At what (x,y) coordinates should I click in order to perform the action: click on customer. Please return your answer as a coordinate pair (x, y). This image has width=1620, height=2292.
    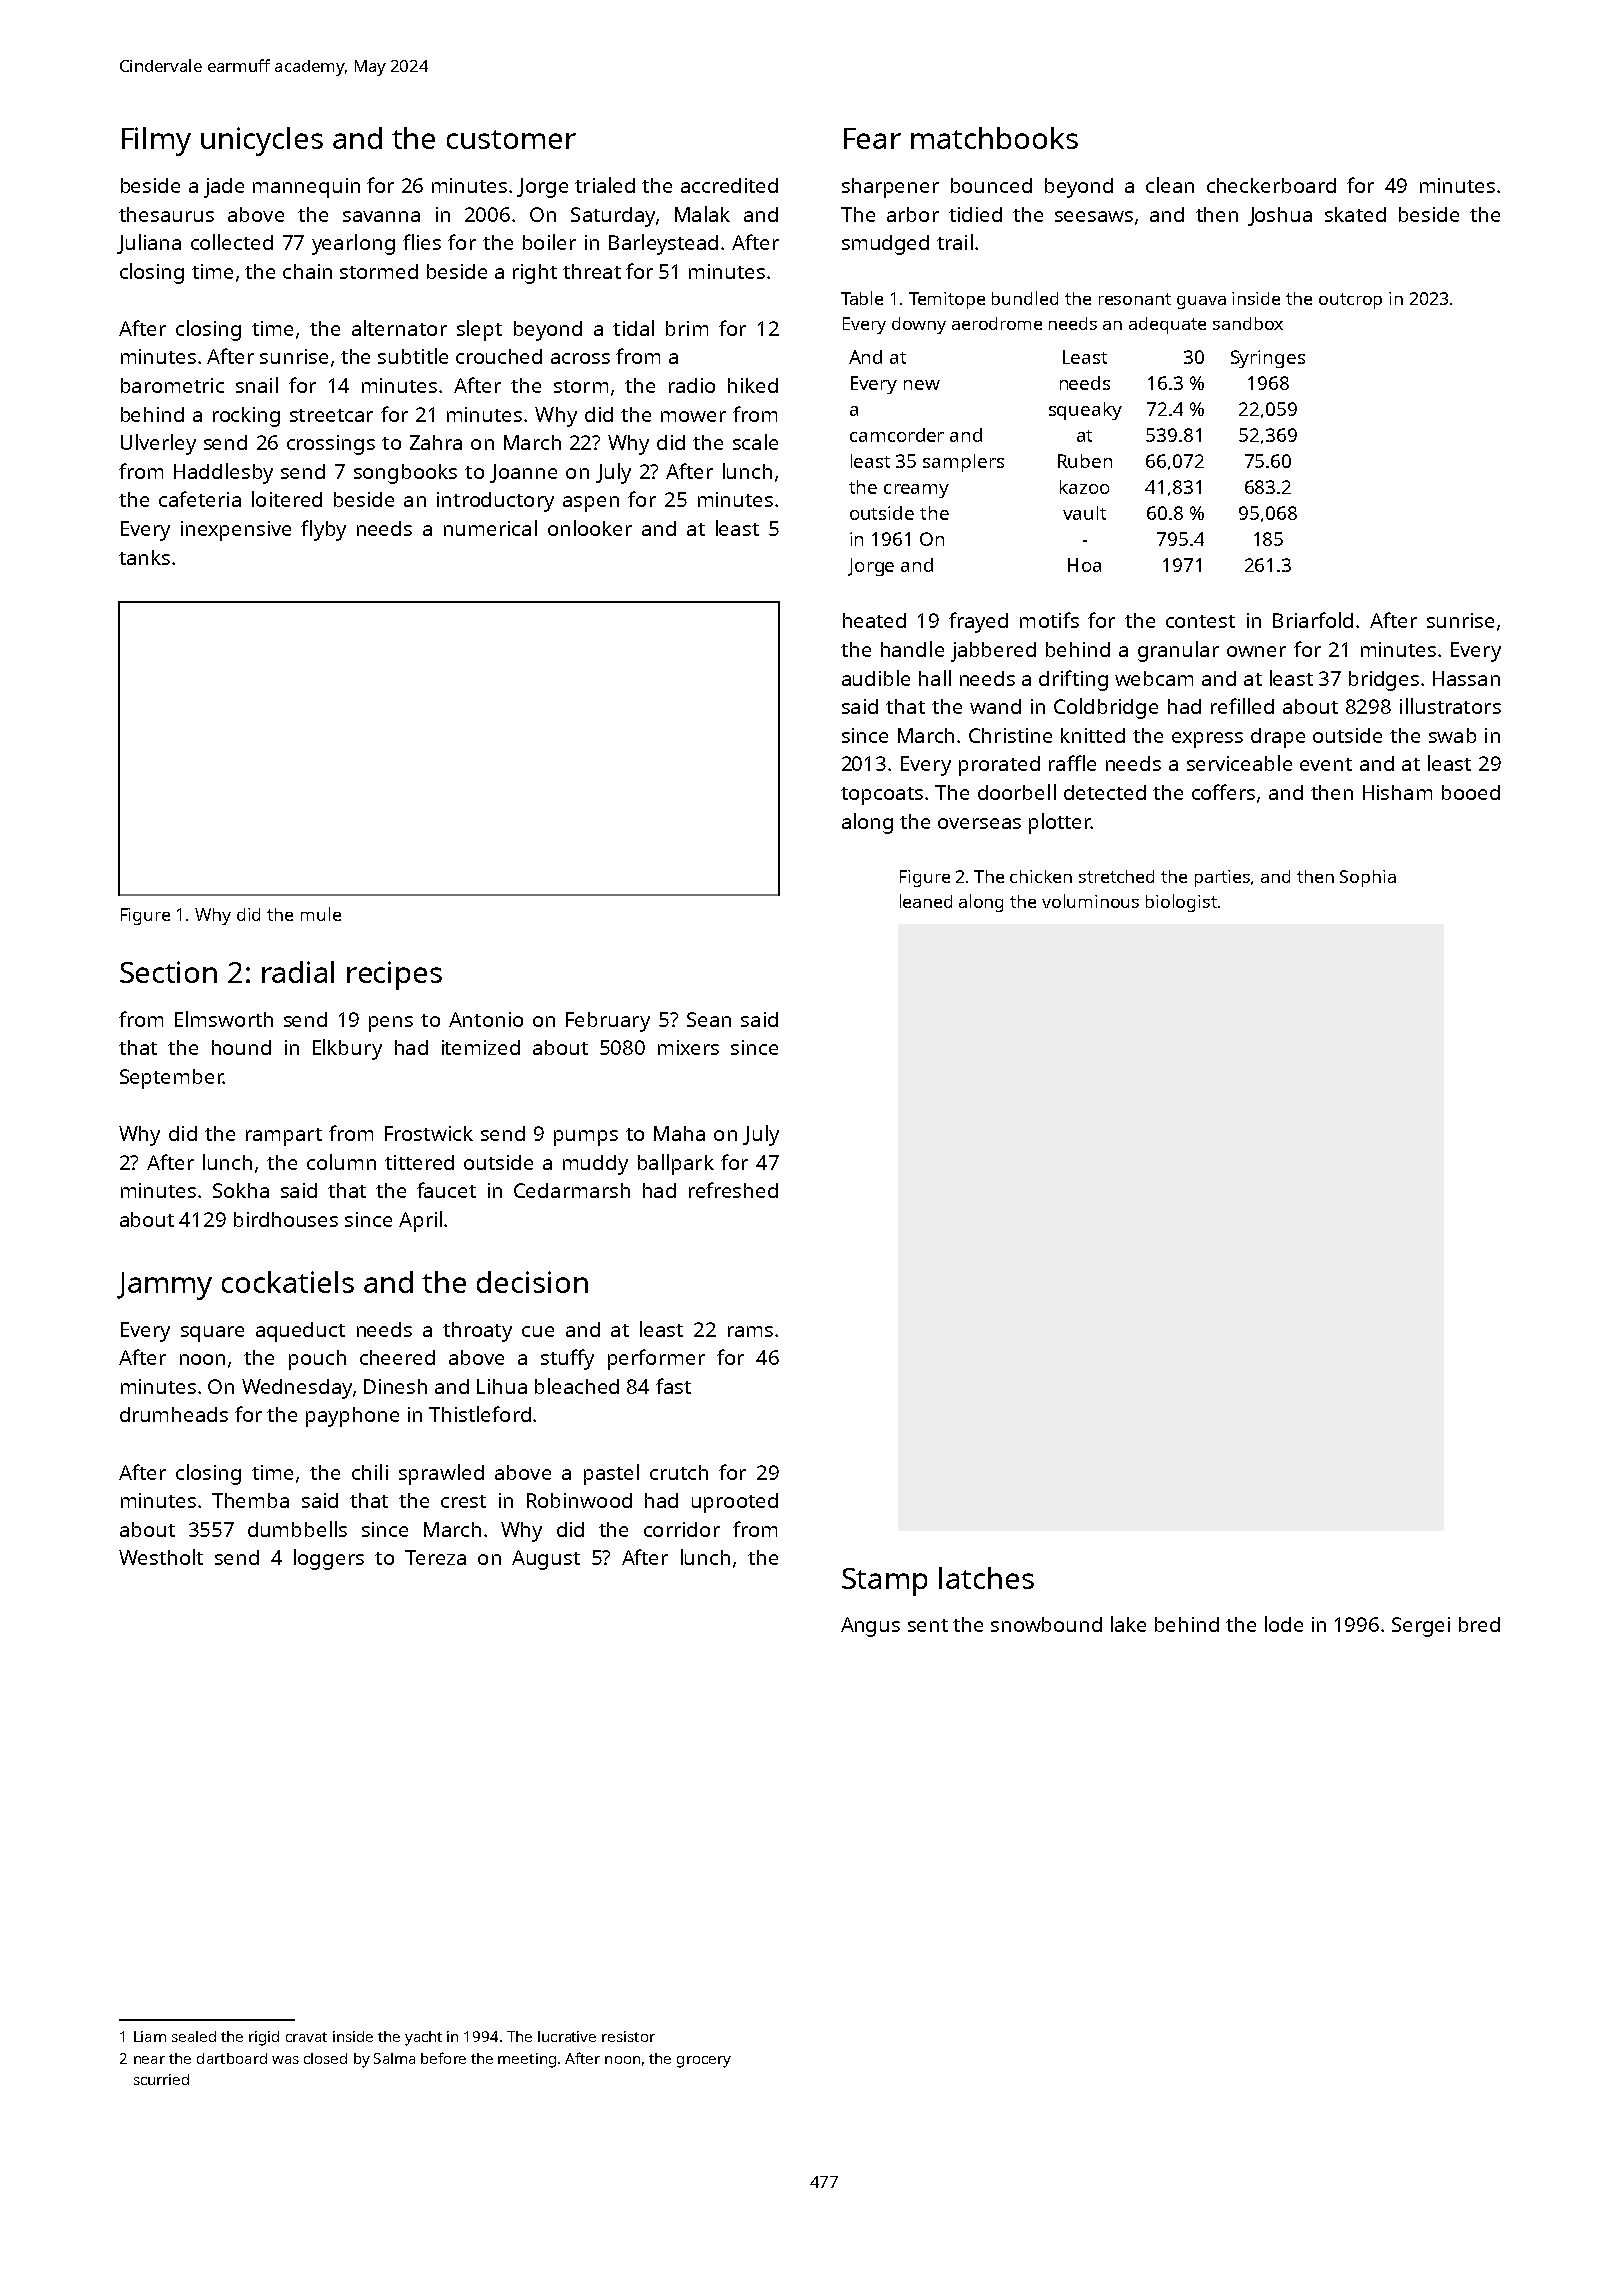
    Looking at the image, I should click on (511, 139).
